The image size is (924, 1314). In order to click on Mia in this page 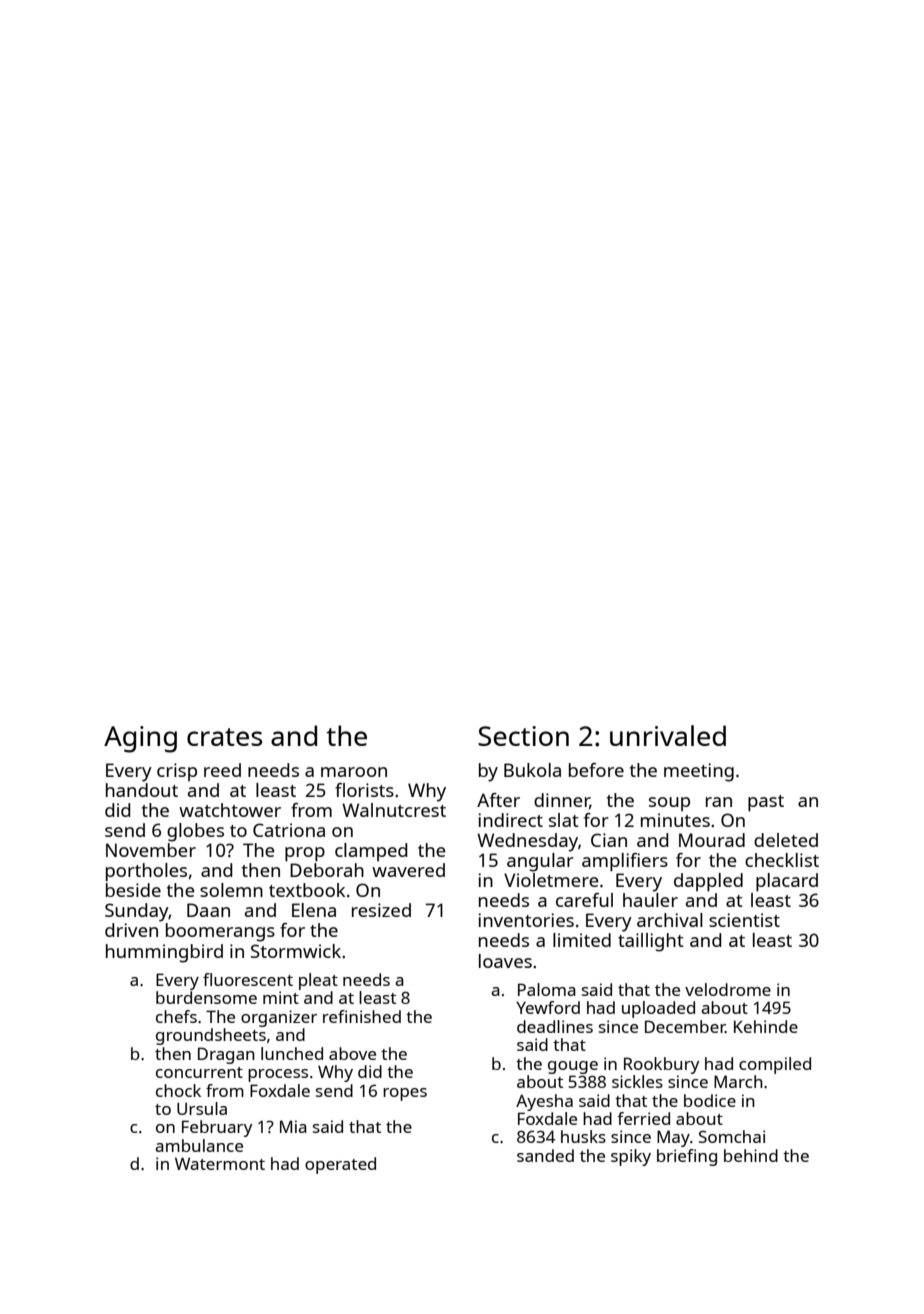, I will do `click(293, 1126)`.
